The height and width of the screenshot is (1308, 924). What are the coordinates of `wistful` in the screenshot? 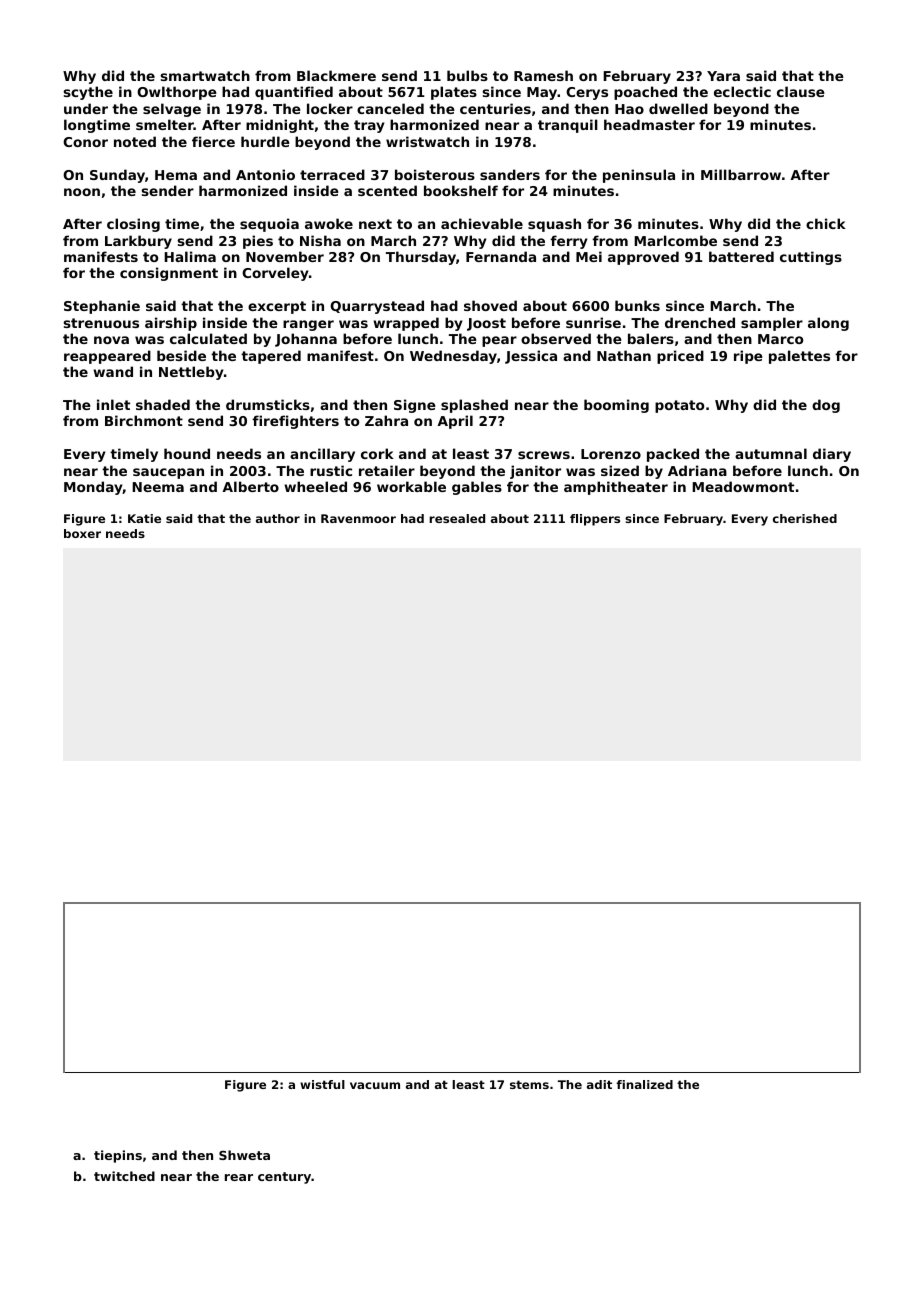 It's located at (322, 1084).
